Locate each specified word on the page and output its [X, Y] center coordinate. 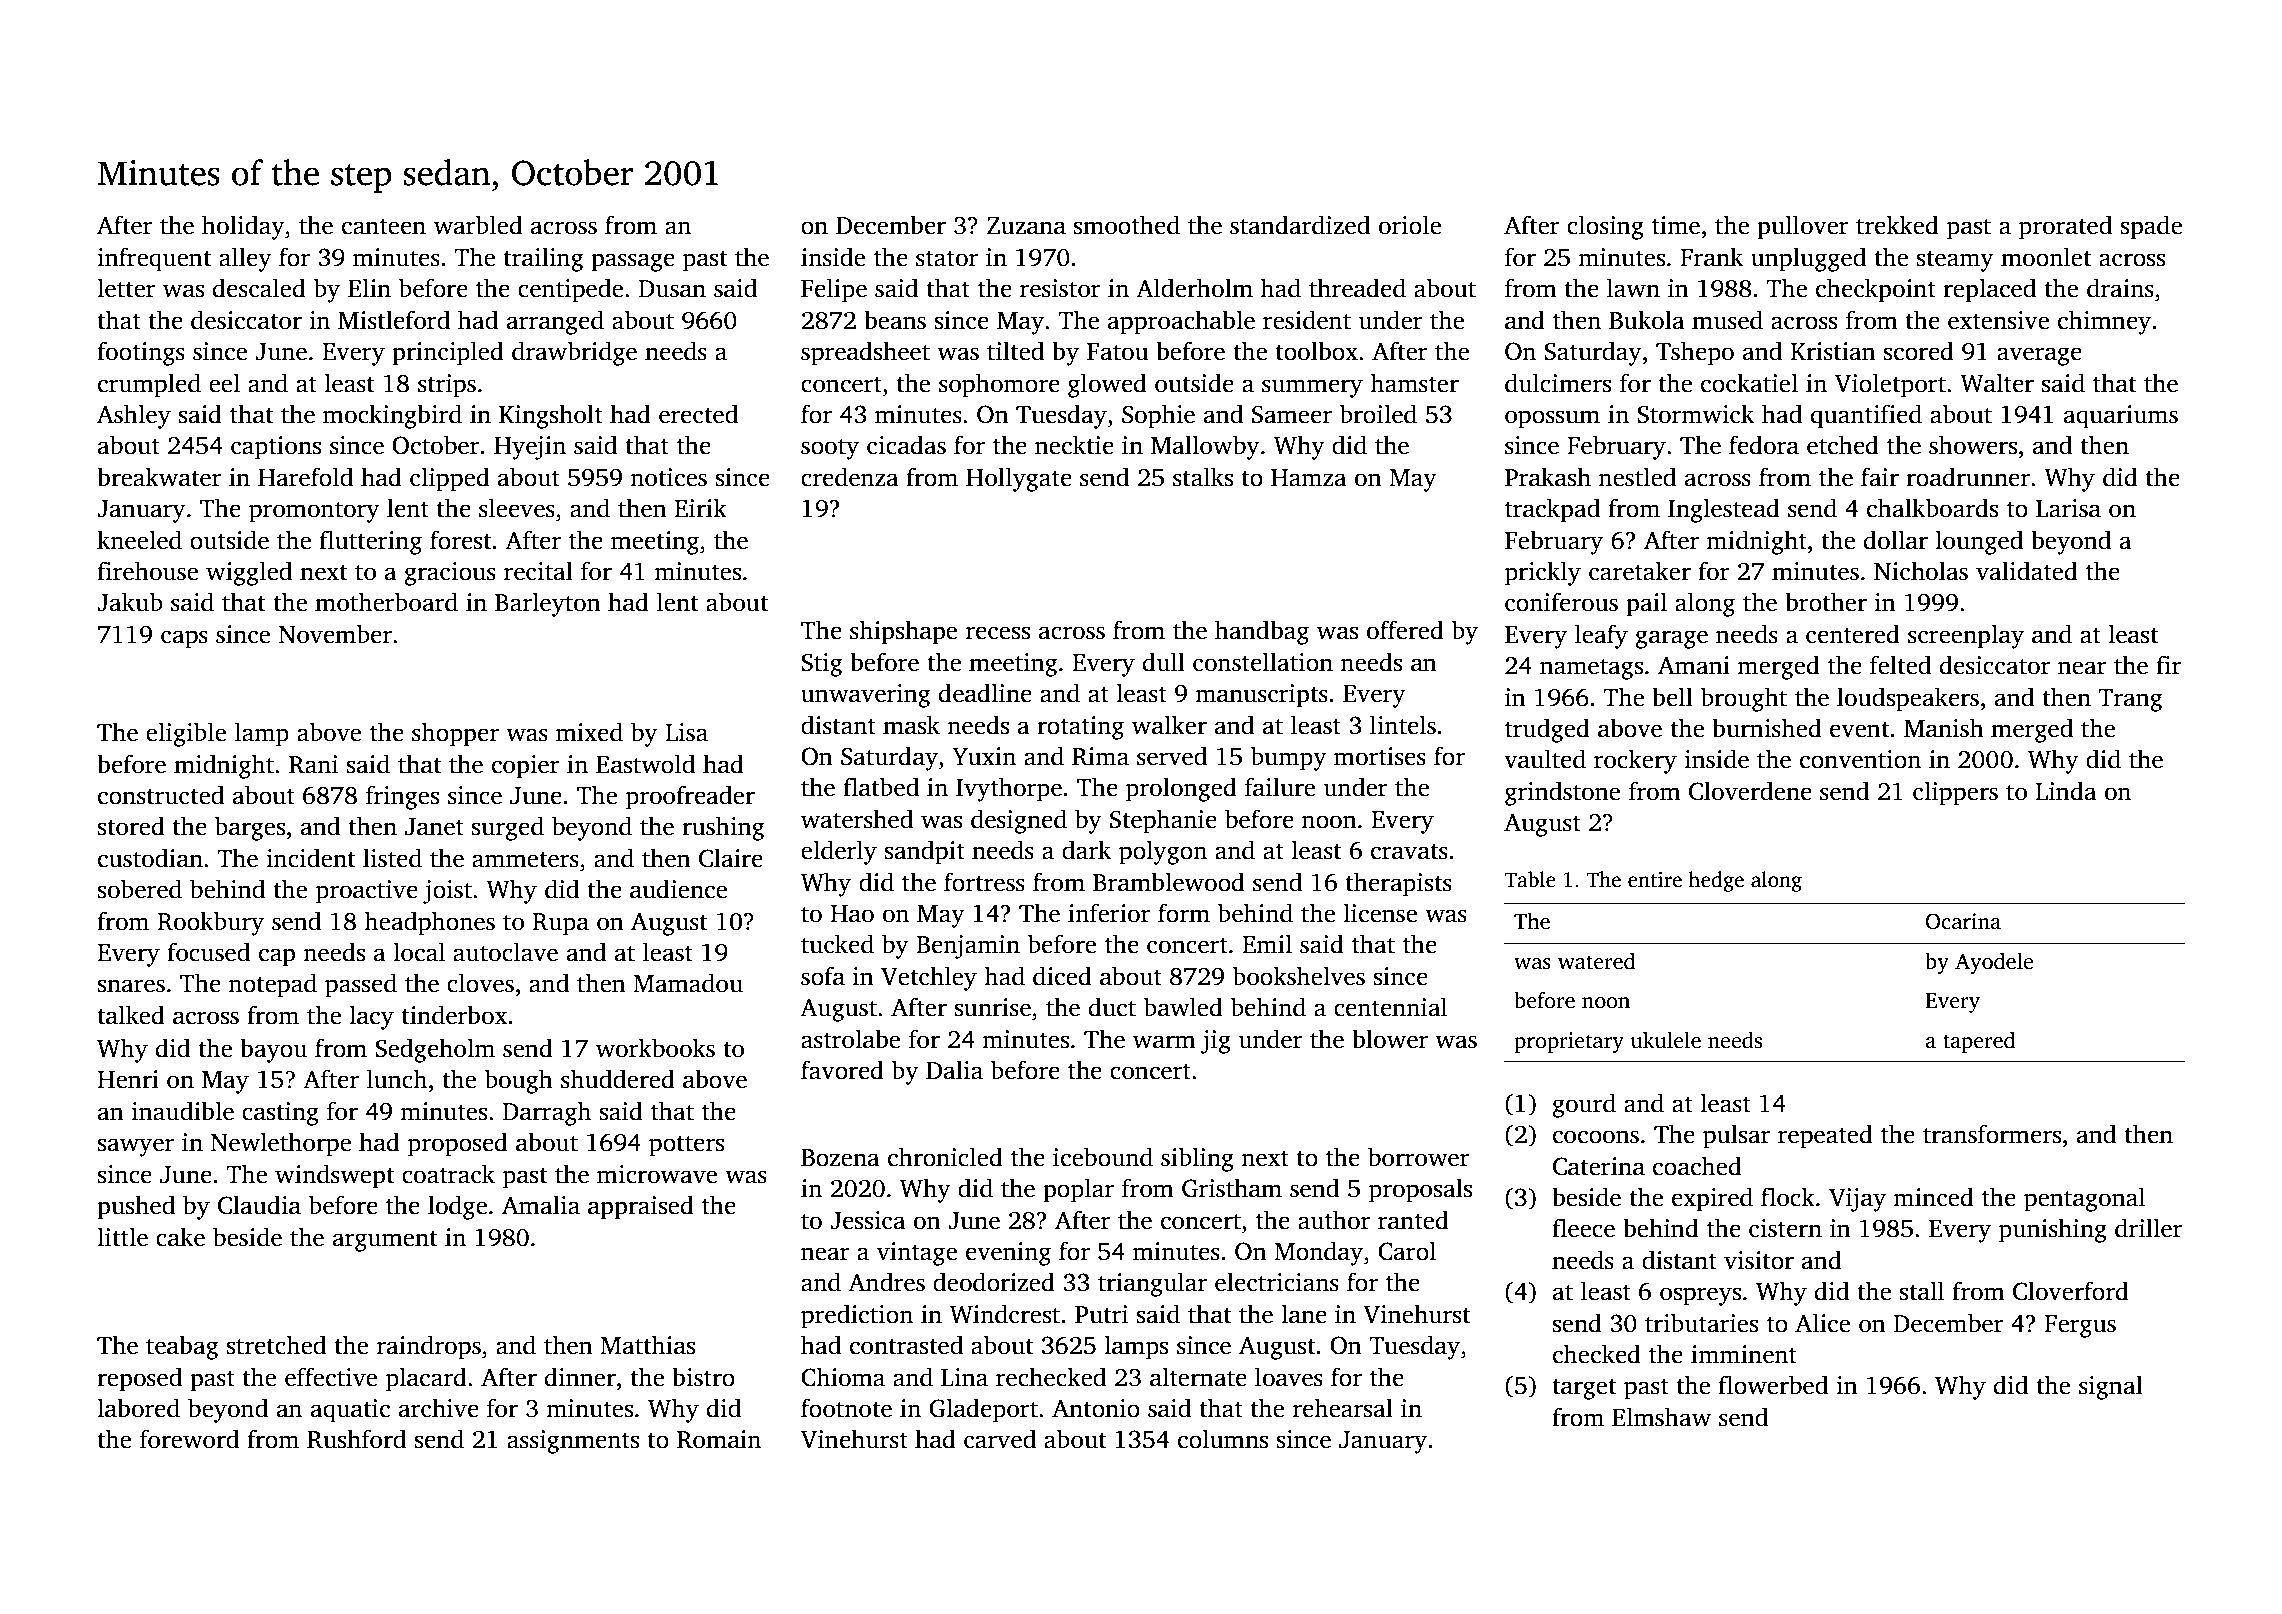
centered [1853, 634]
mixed [589, 732]
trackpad [1552, 510]
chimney [2104, 322]
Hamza [1309, 478]
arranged [555, 322]
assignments [573, 1442]
